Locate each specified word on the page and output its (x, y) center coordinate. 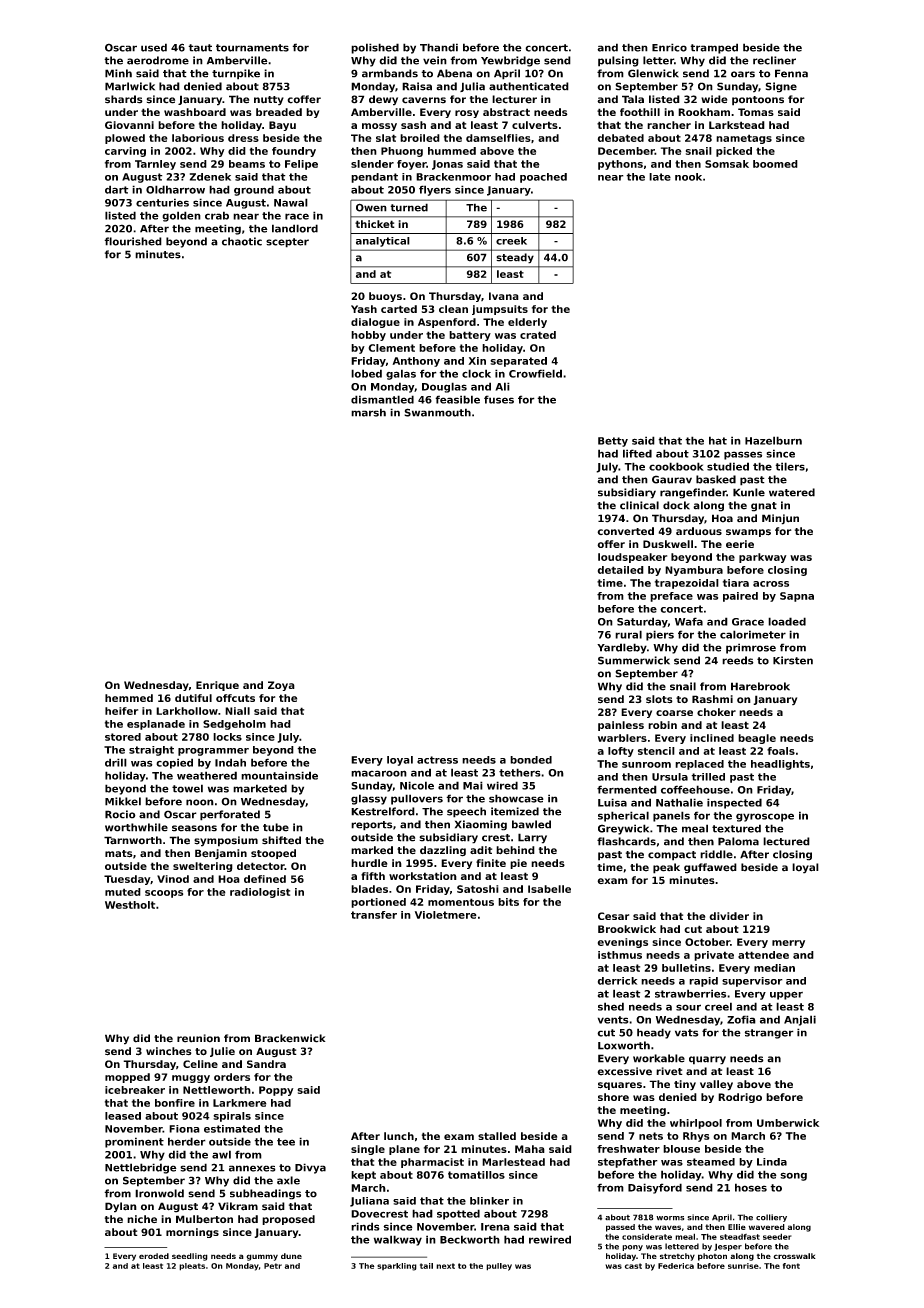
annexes (252, 1168)
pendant (374, 178)
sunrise (743, 1266)
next (445, 1266)
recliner (774, 60)
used (154, 47)
